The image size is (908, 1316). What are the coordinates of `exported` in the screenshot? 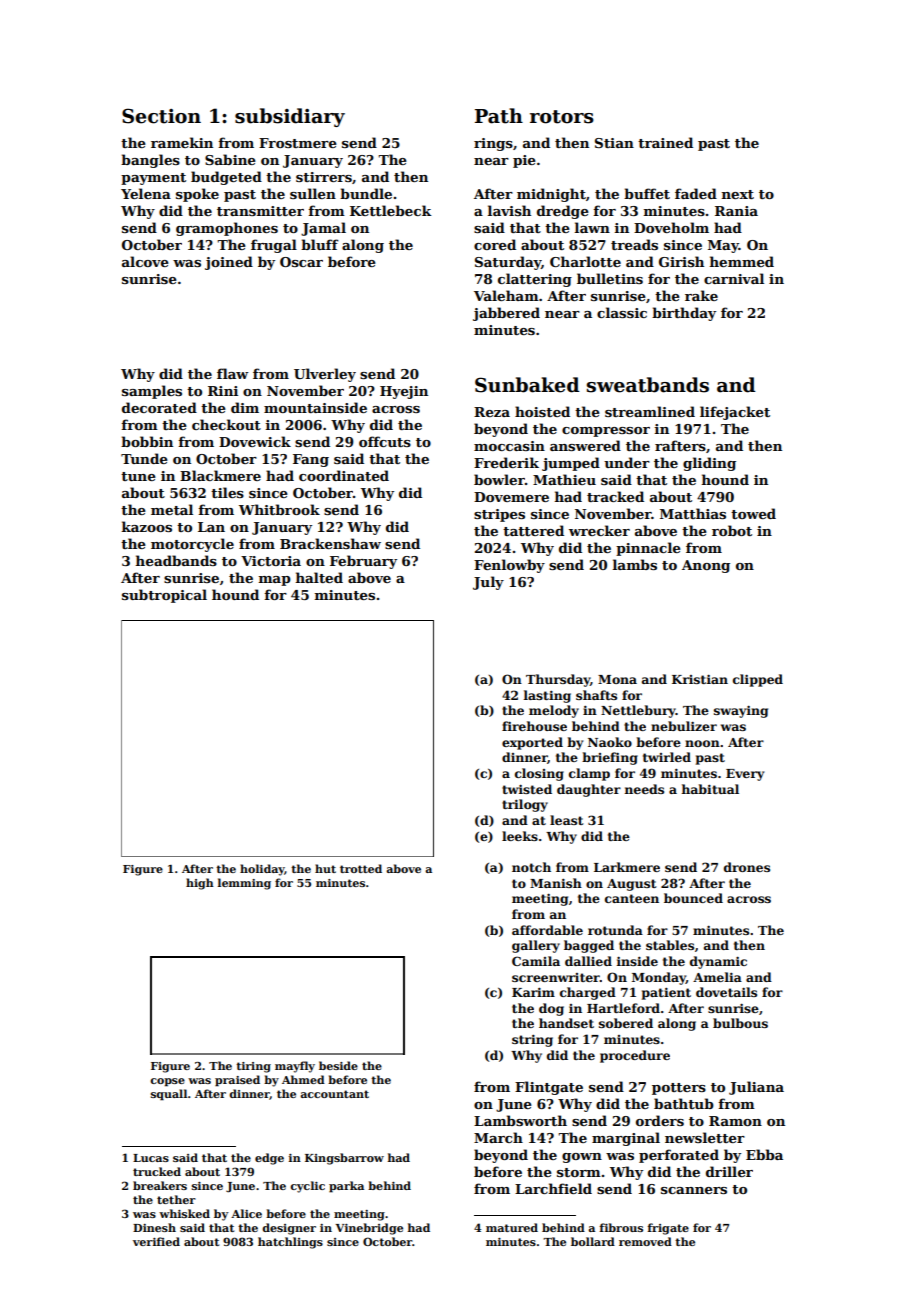 It's located at (532, 743).
